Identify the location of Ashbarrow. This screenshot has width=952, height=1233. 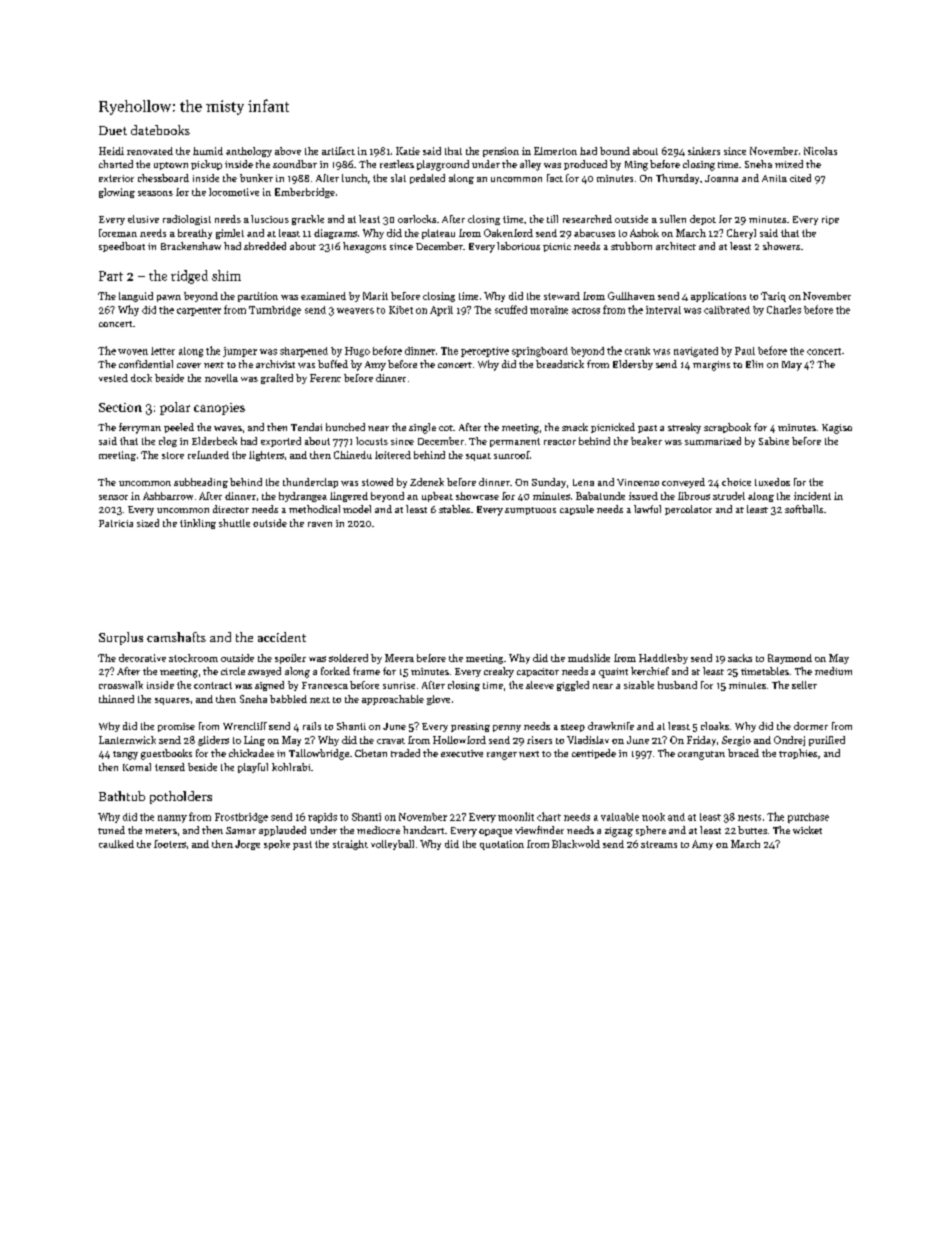
(168, 496).
